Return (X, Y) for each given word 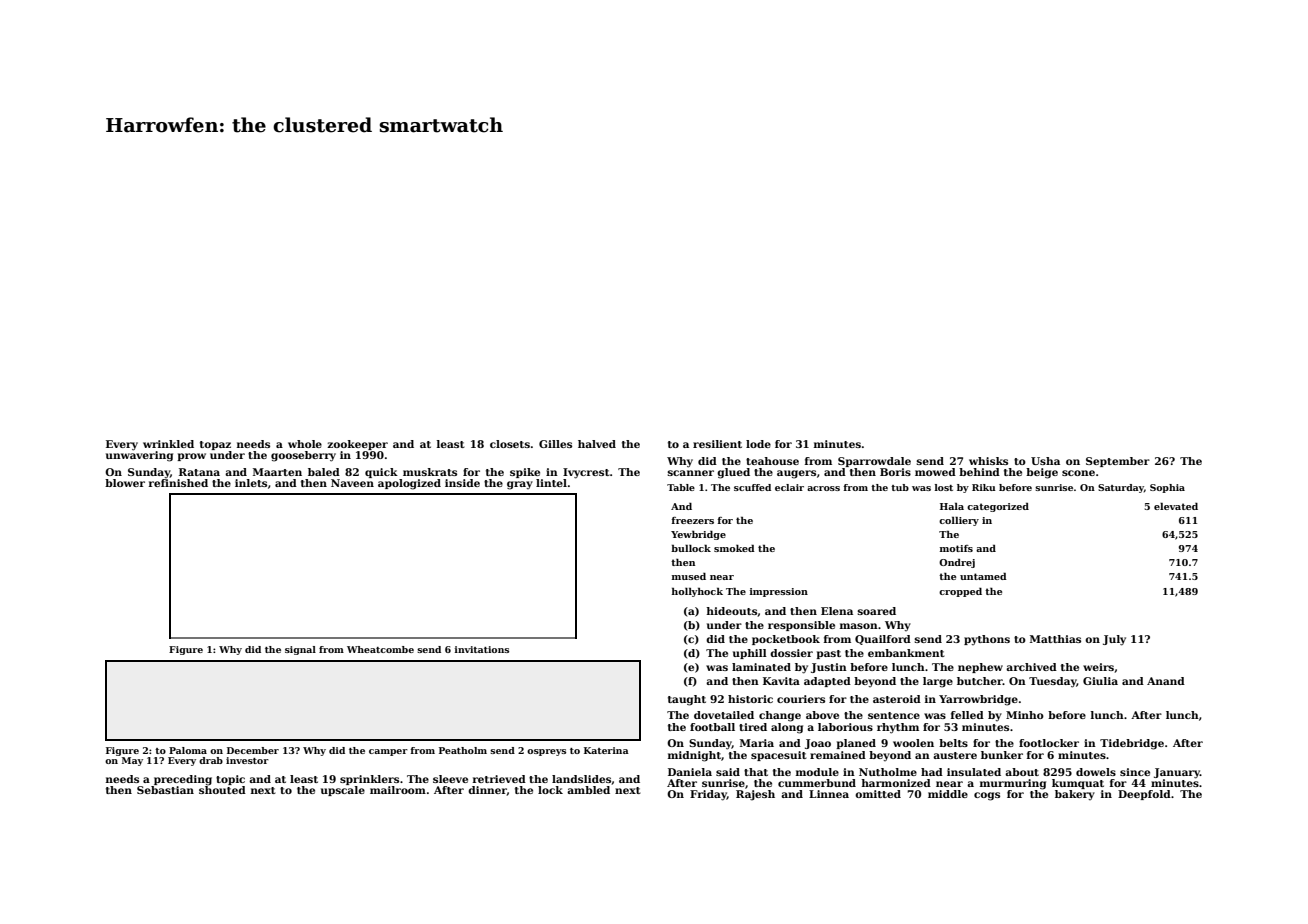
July (1114, 640)
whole (305, 444)
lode (758, 444)
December (253, 750)
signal (300, 650)
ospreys (546, 752)
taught (687, 700)
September (1118, 462)
